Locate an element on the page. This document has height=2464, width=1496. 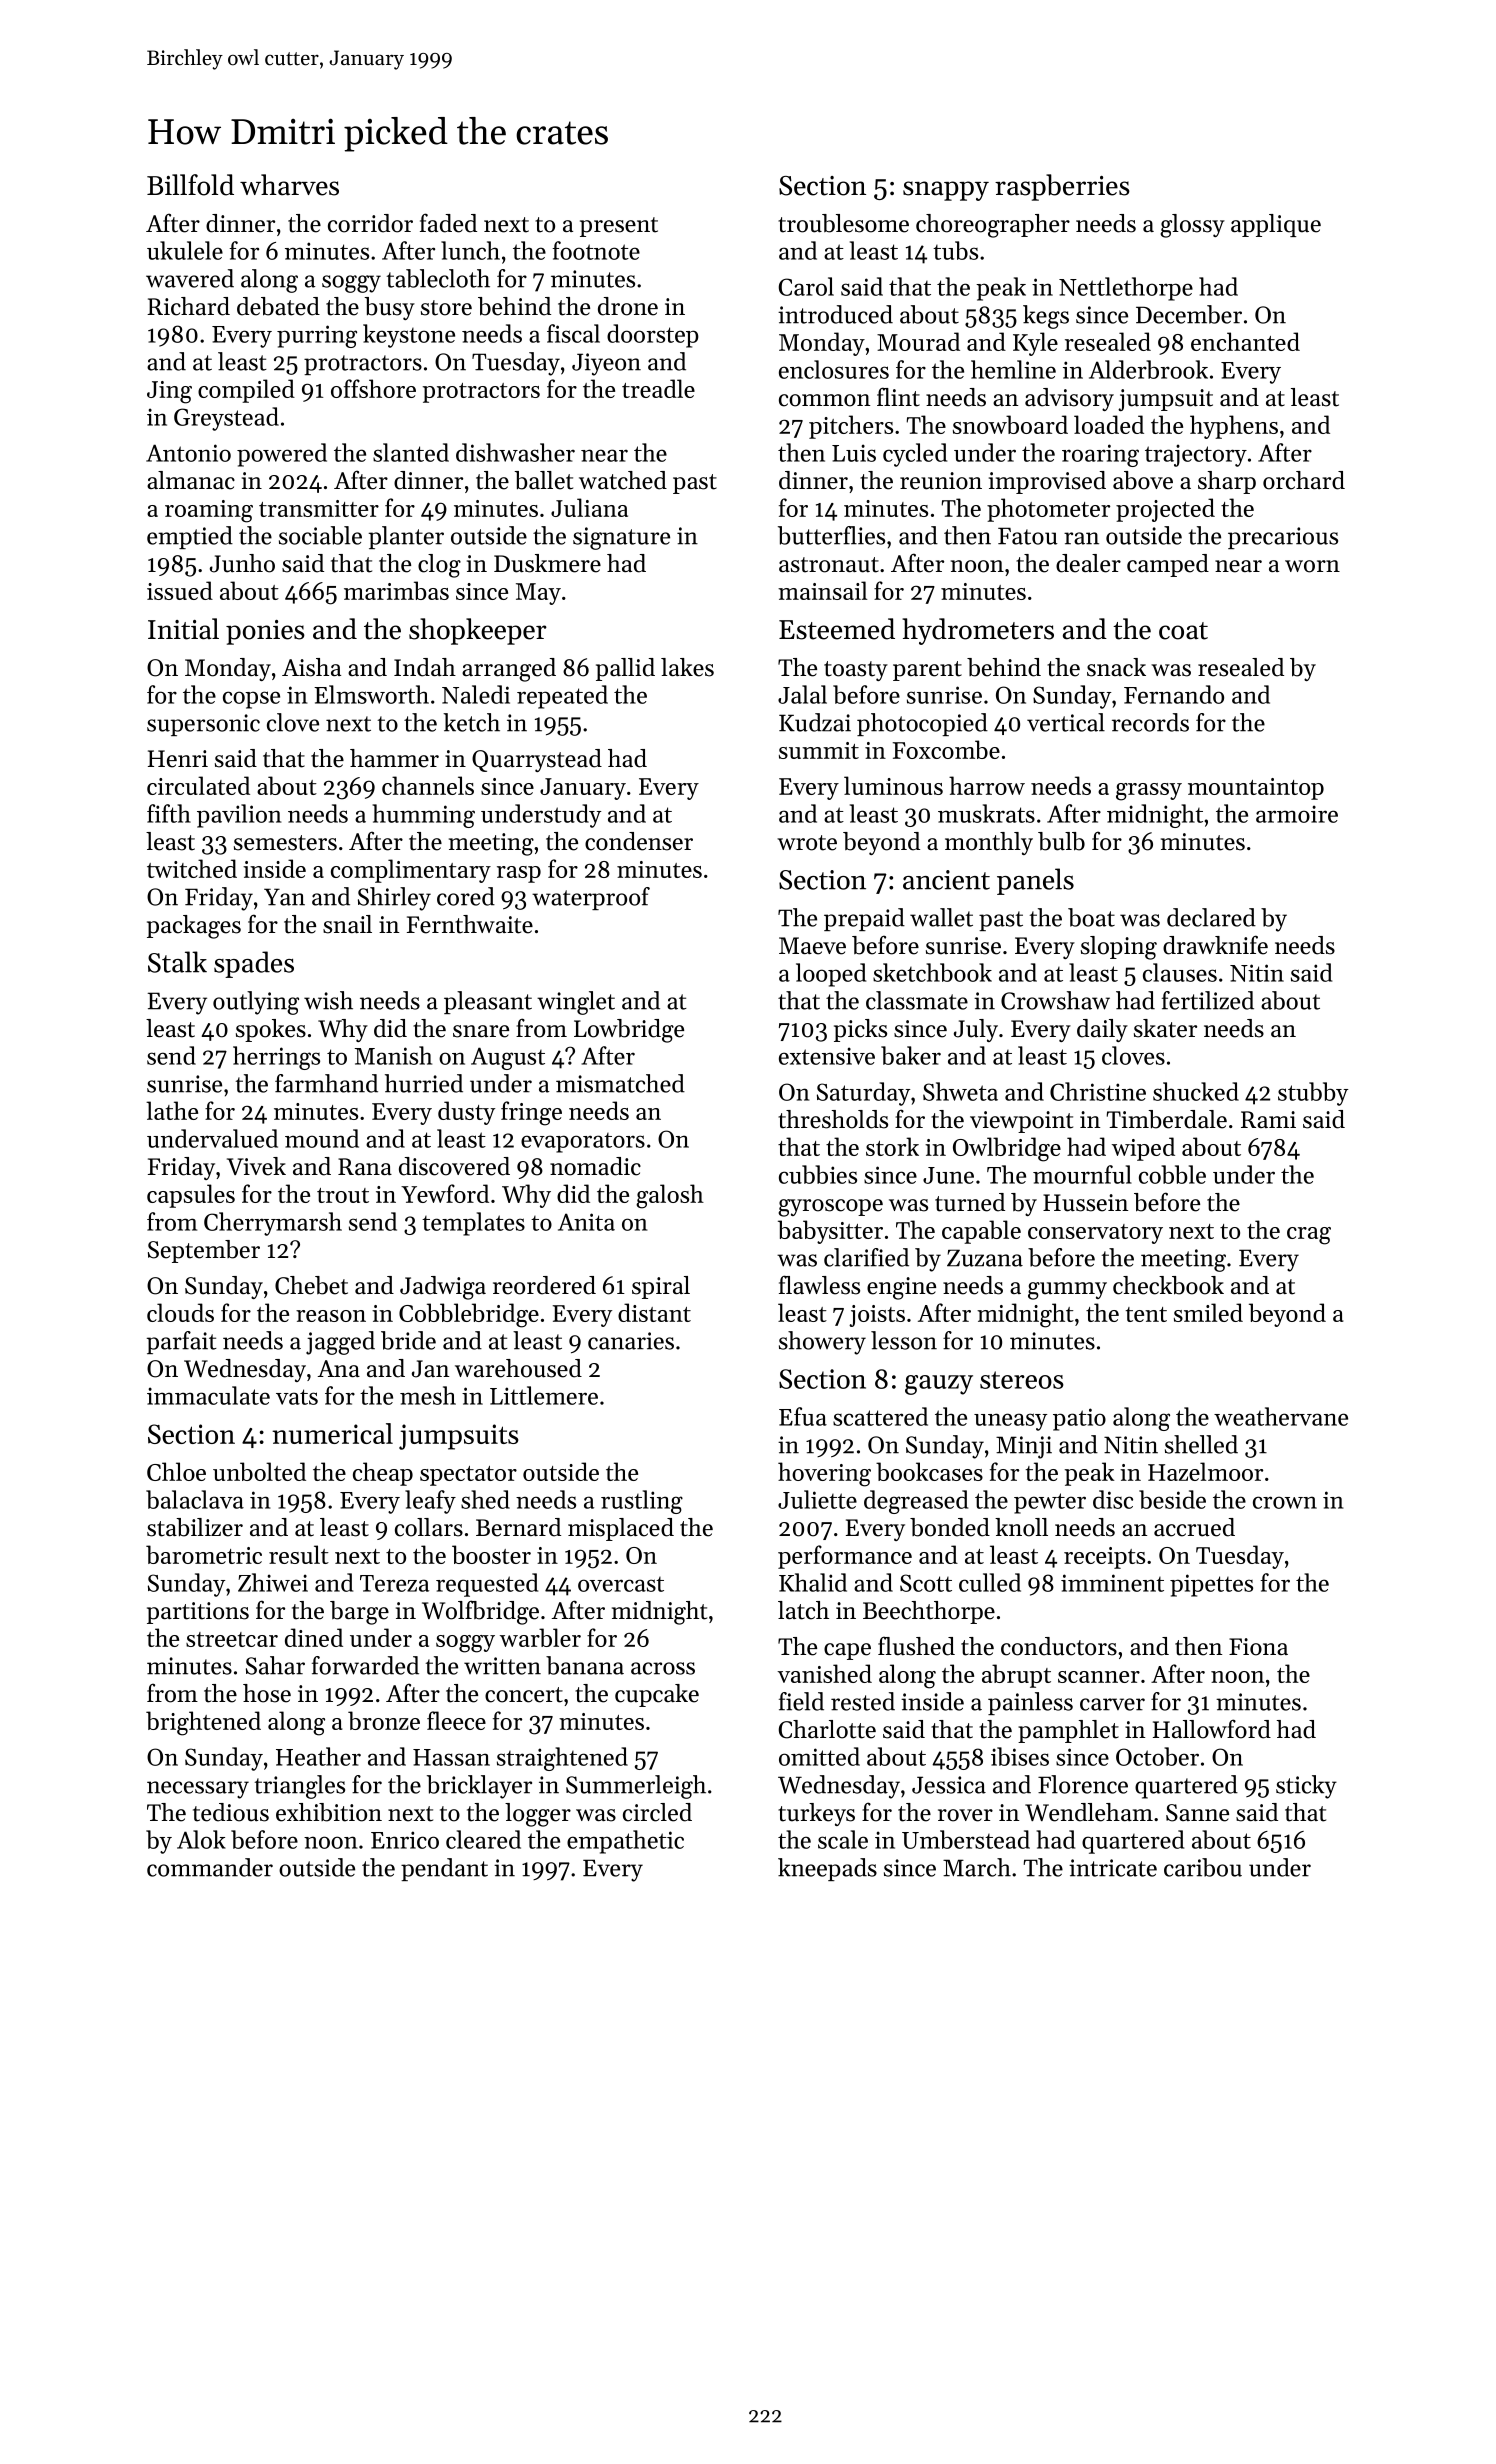
stubby is located at coordinates (1313, 1094).
